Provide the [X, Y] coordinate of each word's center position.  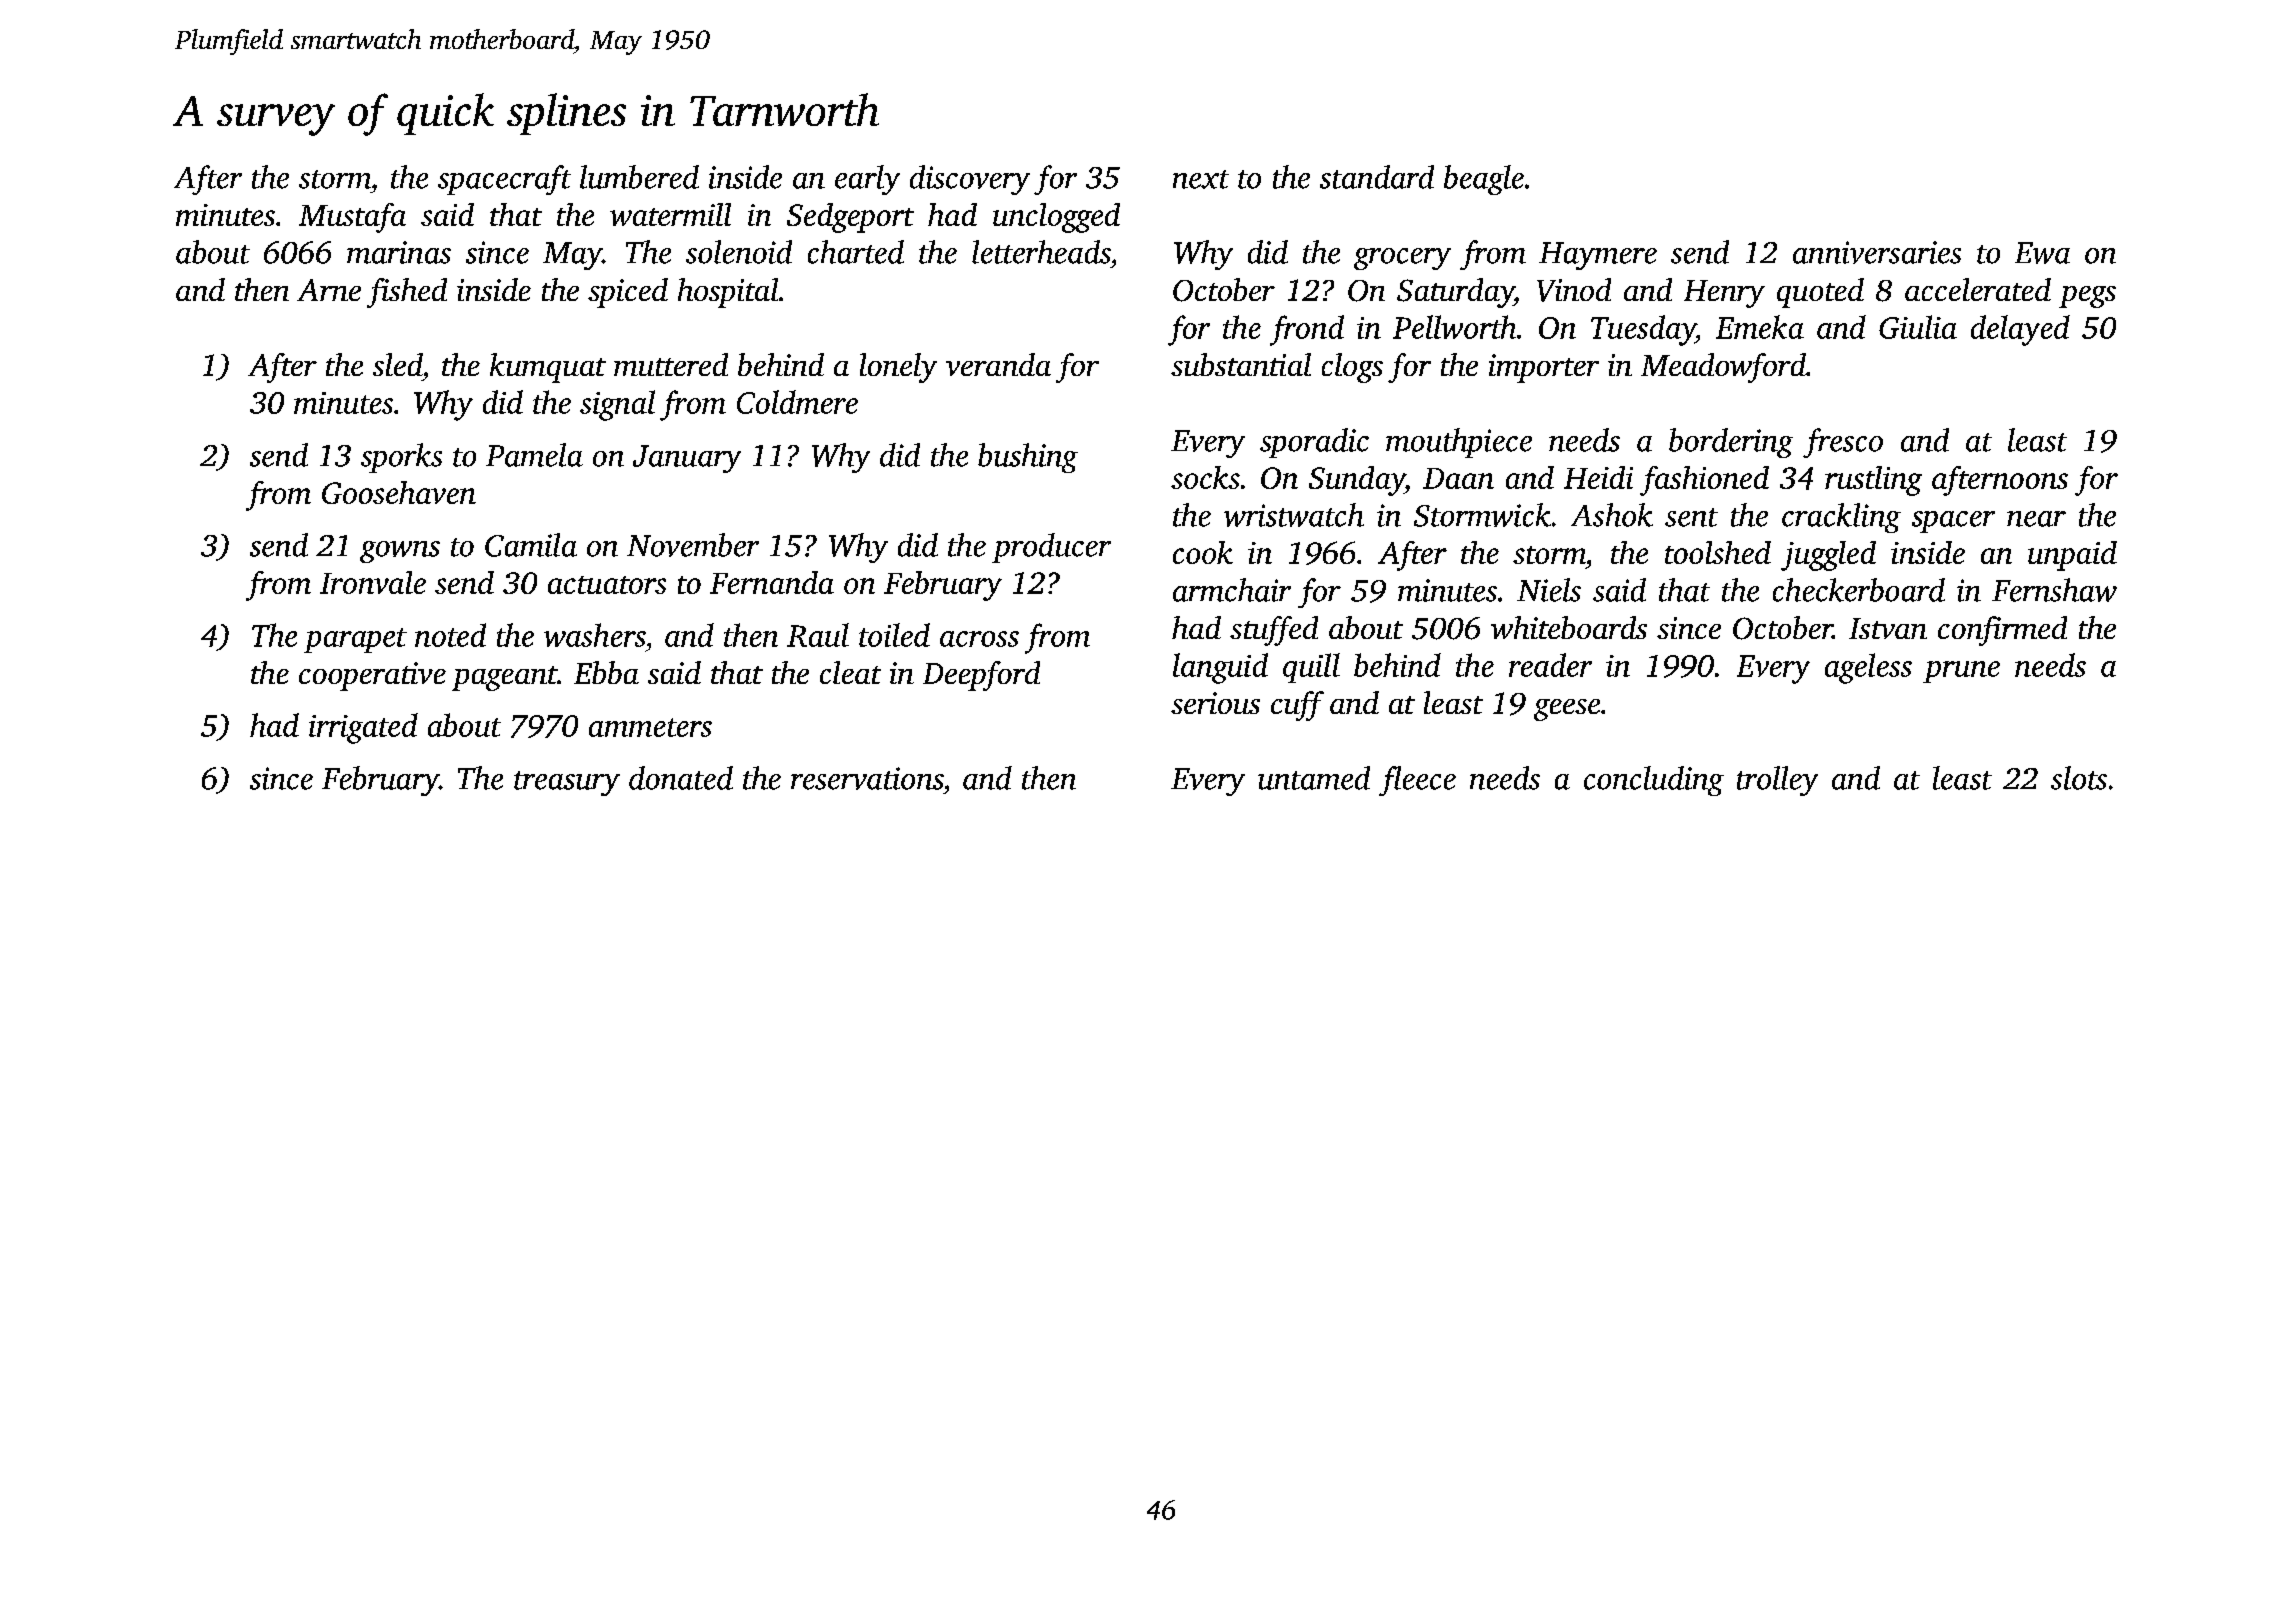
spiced [628, 293]
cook [1203, 552]
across [979, 639]
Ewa [2042, 253]
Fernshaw [2054, 590]
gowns [400, 552]
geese [1567, 710]
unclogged [1056, 218]
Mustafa [352, 218]
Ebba [606, 672]
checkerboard [1859, 590]
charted [856, 252]
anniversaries [1877, 252]
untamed [1314, 778]
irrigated [363, 728]
